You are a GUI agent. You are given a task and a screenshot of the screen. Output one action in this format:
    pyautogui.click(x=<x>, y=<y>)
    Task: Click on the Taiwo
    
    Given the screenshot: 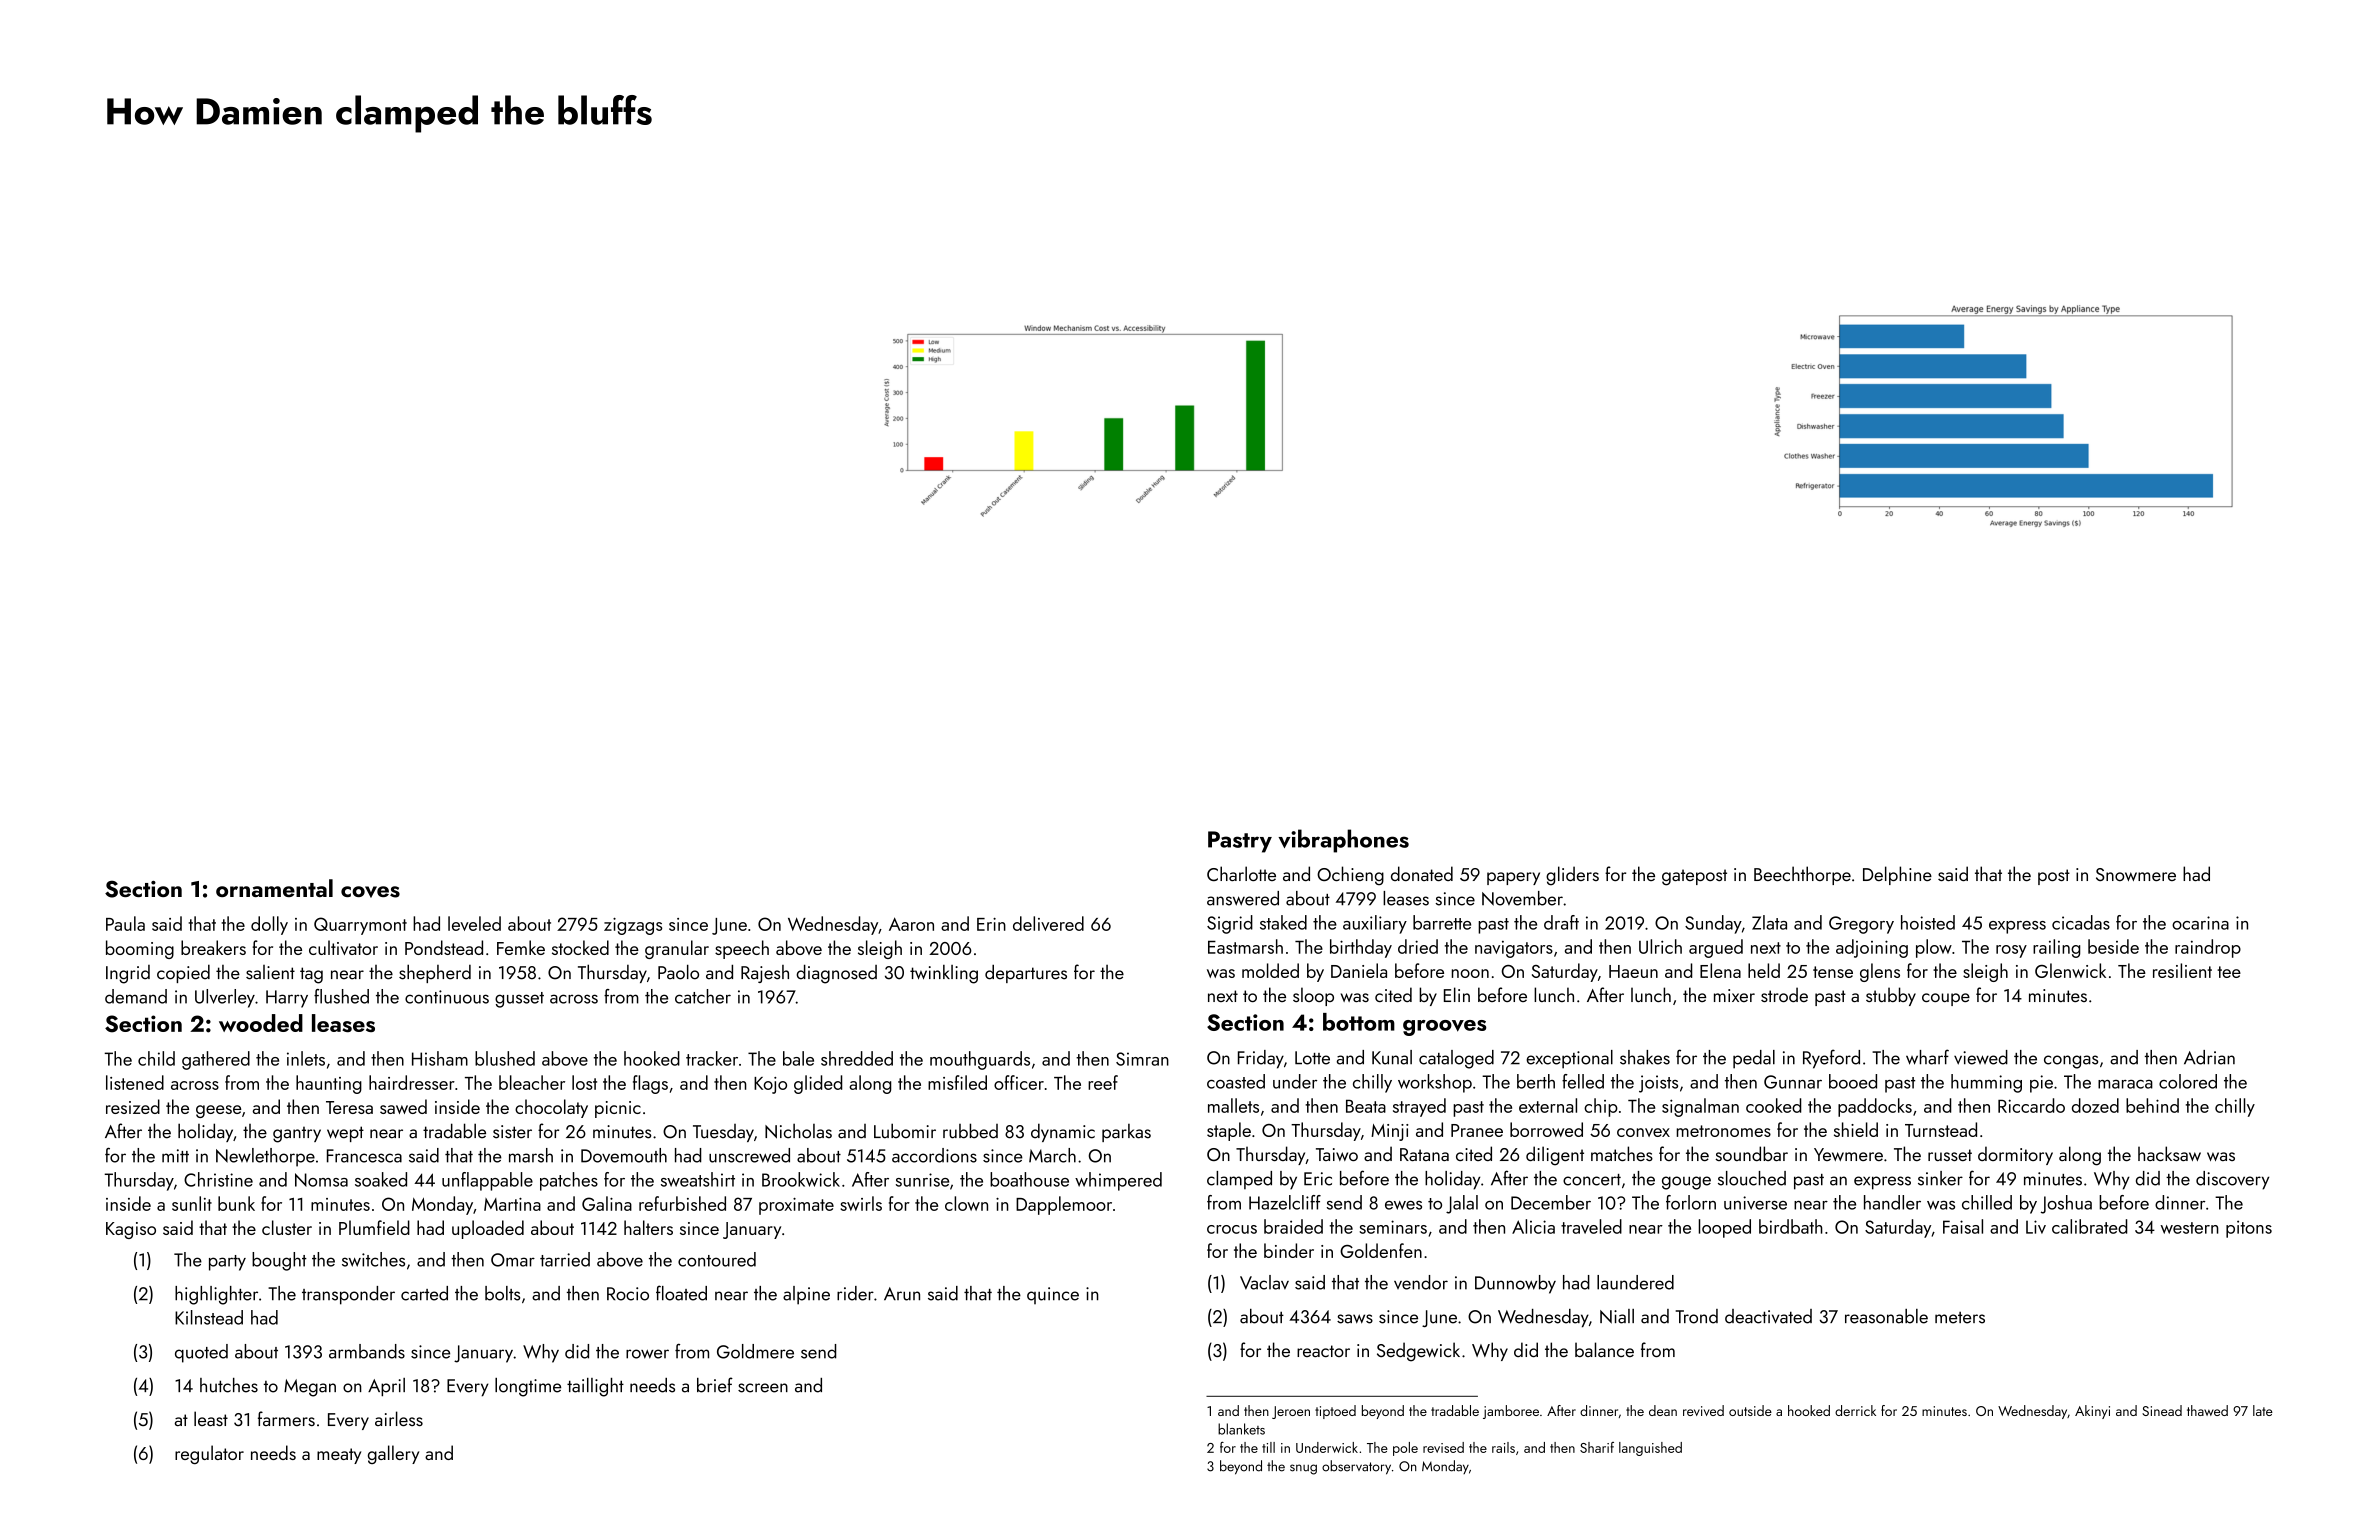 What is the action you would take?
    pyautogui.click(x=1337, y=1154)
